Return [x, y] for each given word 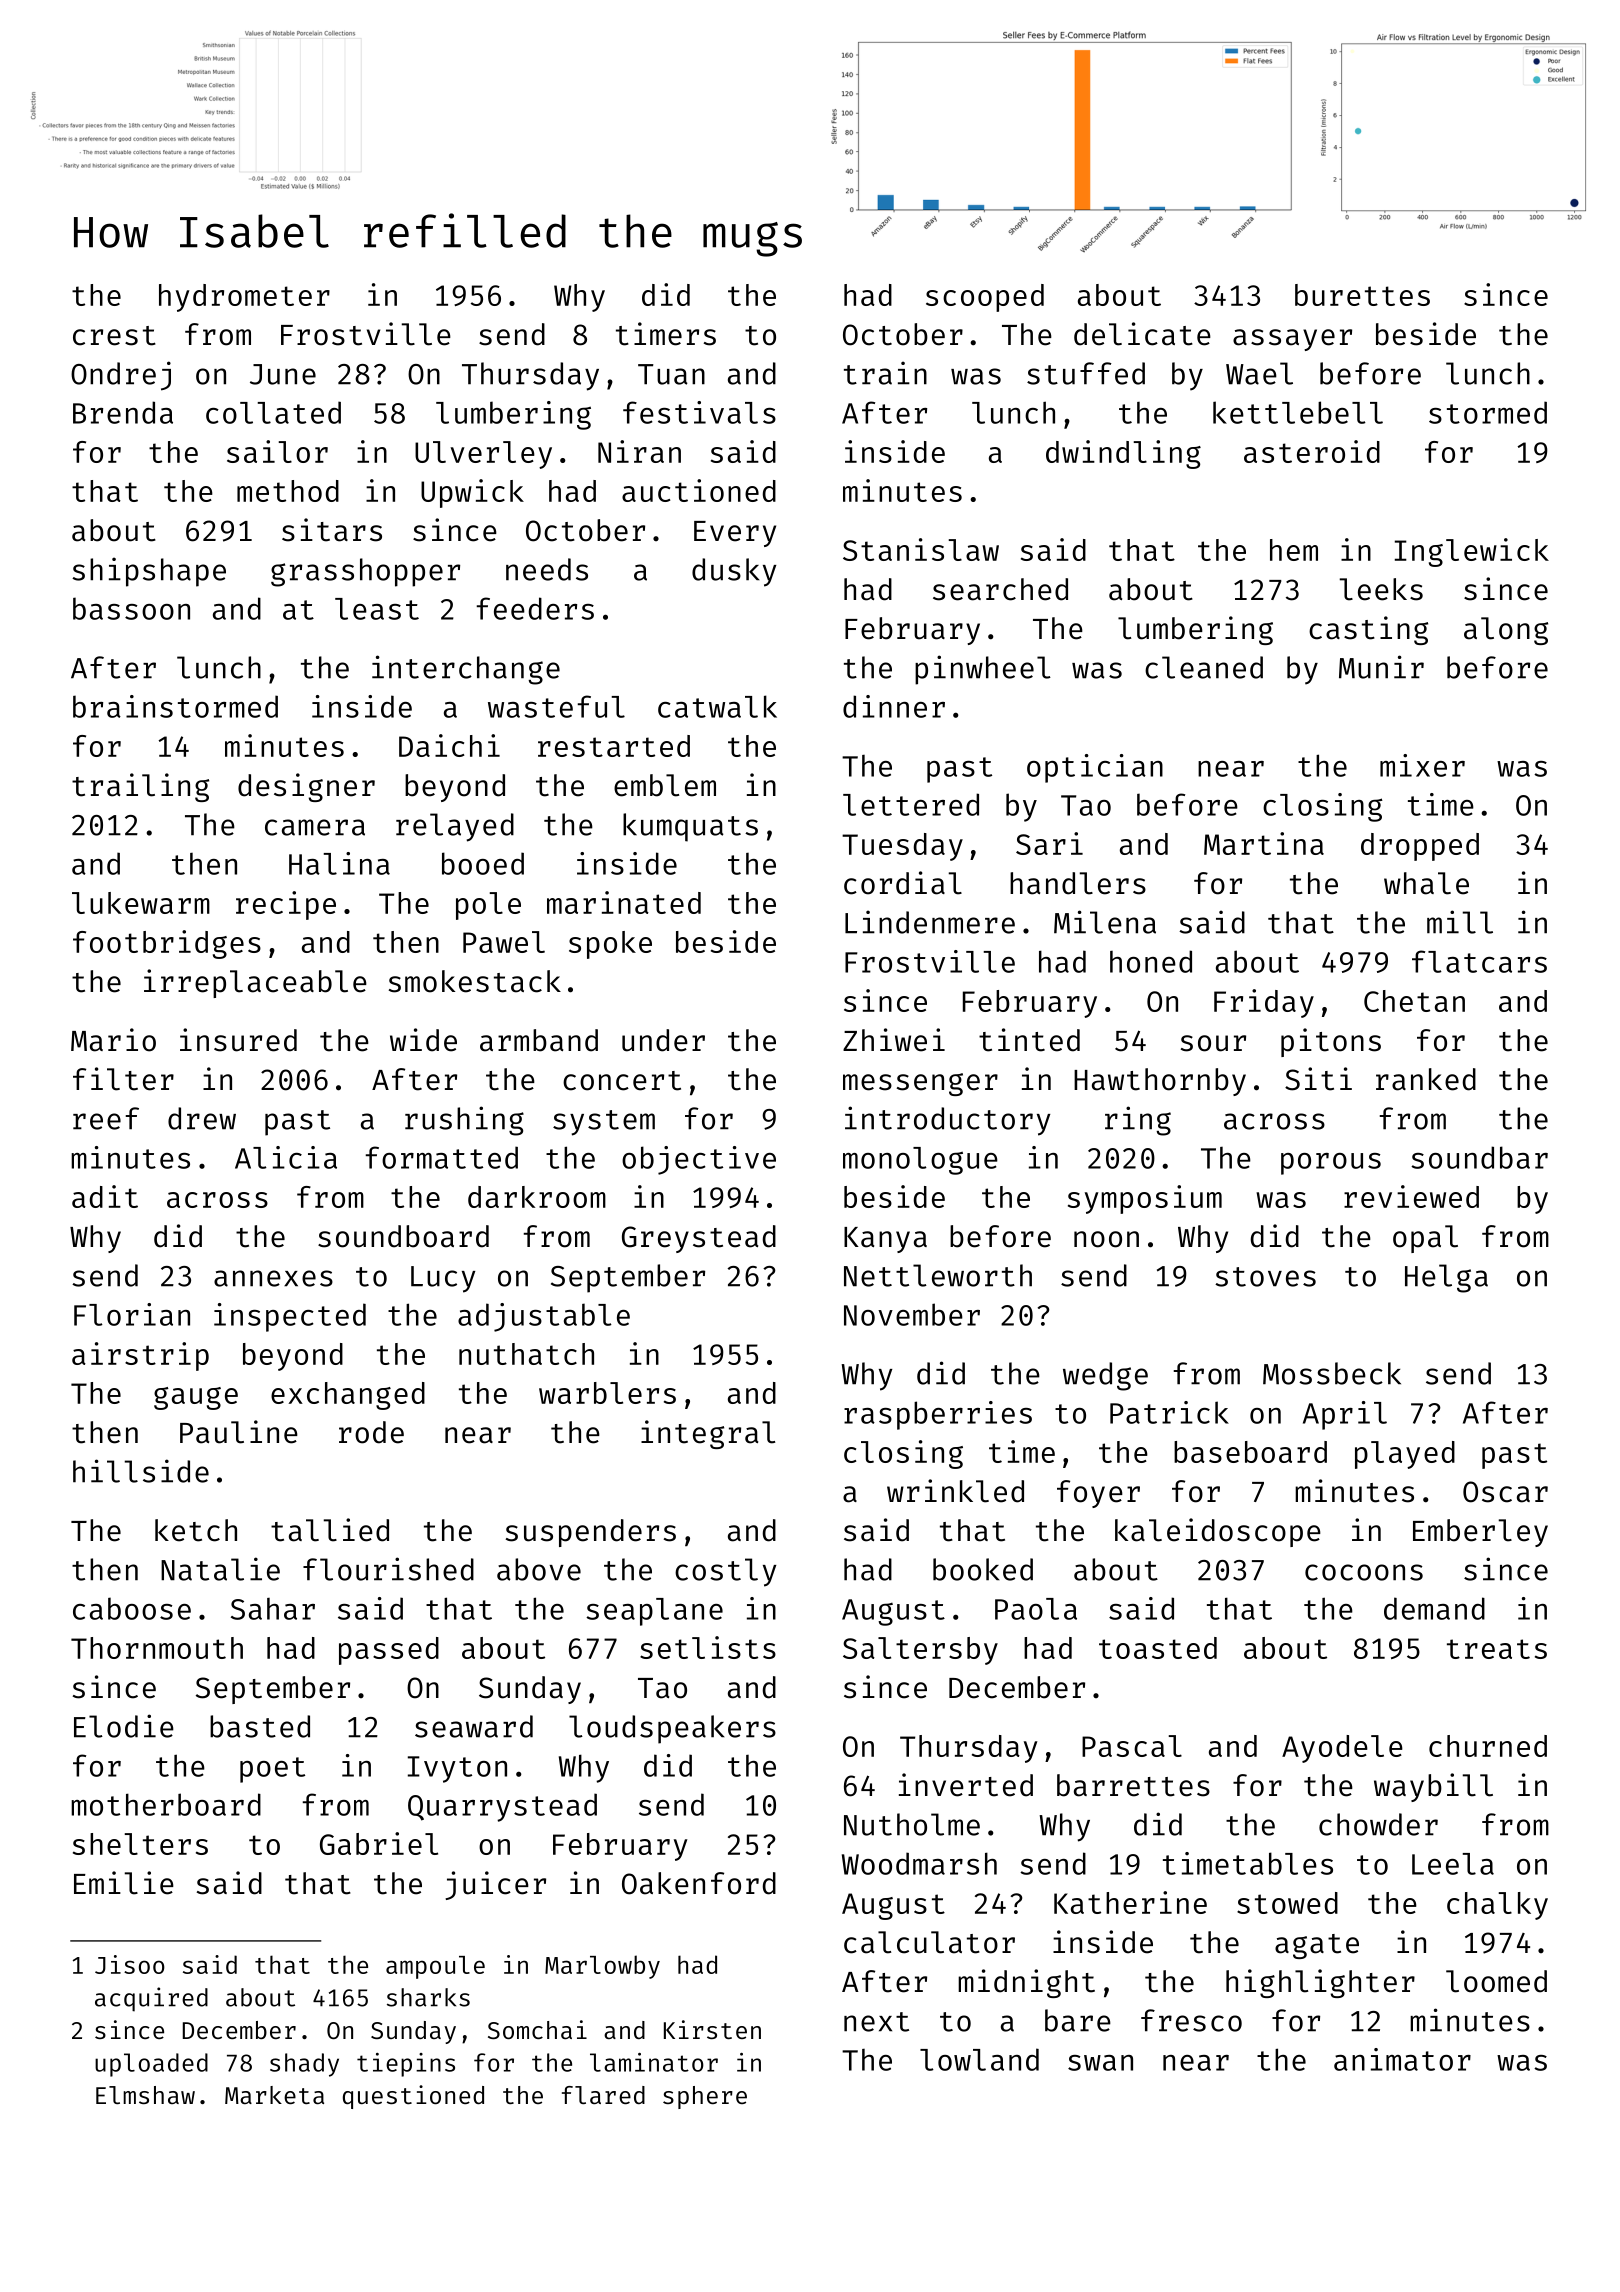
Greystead [699, 1239]
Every [735, 534]
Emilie [124, 1883]
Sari [1049, 843]
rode [371, 1432]
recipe [286, 905]
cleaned [1204, 667]
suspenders [591, 1533]
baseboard [1250, 1452]
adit [105, 1196]
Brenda [123, 412]
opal [1425, 1239]
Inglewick [1472, 552]
